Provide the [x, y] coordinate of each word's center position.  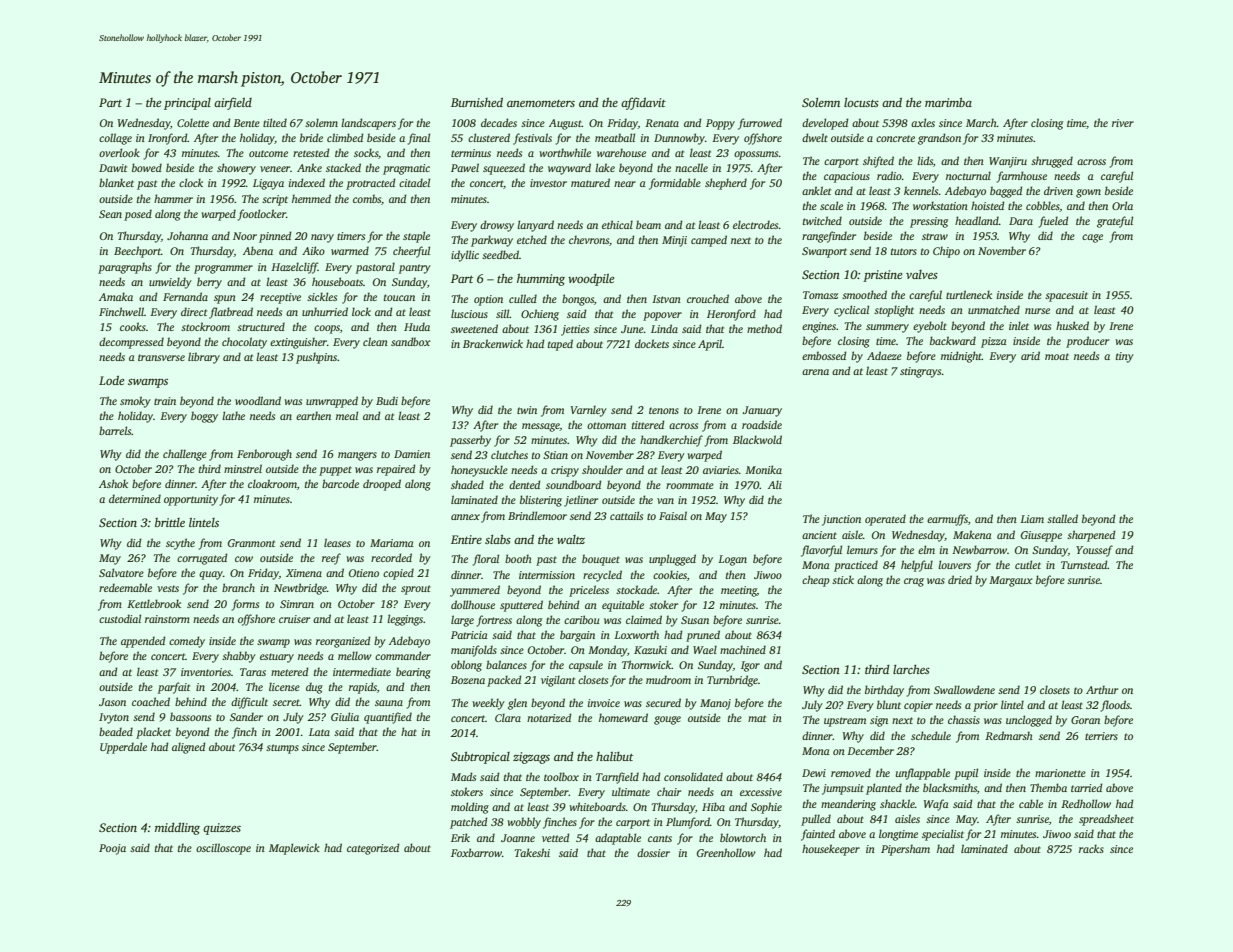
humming [541, 280]
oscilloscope [223, 849]
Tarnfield [617, 778]
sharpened [1091, 536]
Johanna [187, 235]
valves [922, 274]
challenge [185, 455]
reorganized [343, 642]
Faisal [673, 515]
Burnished [477, 102]
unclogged [1029, 721]
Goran [1085, 720]
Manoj [715, 704]
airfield [233, 103]
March [981, 122]
